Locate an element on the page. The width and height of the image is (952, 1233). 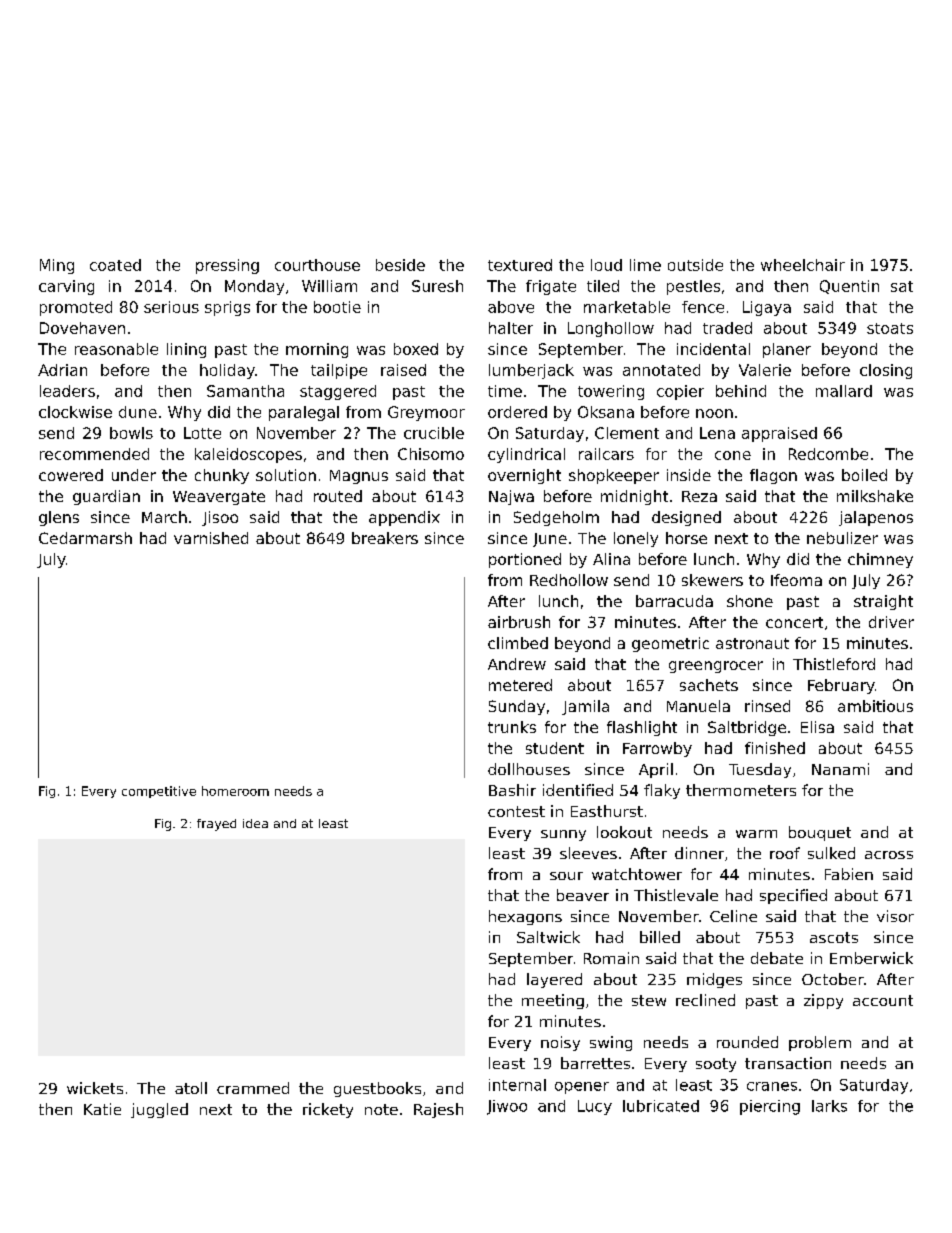
crammed is located at coordinates (253, 1088).
